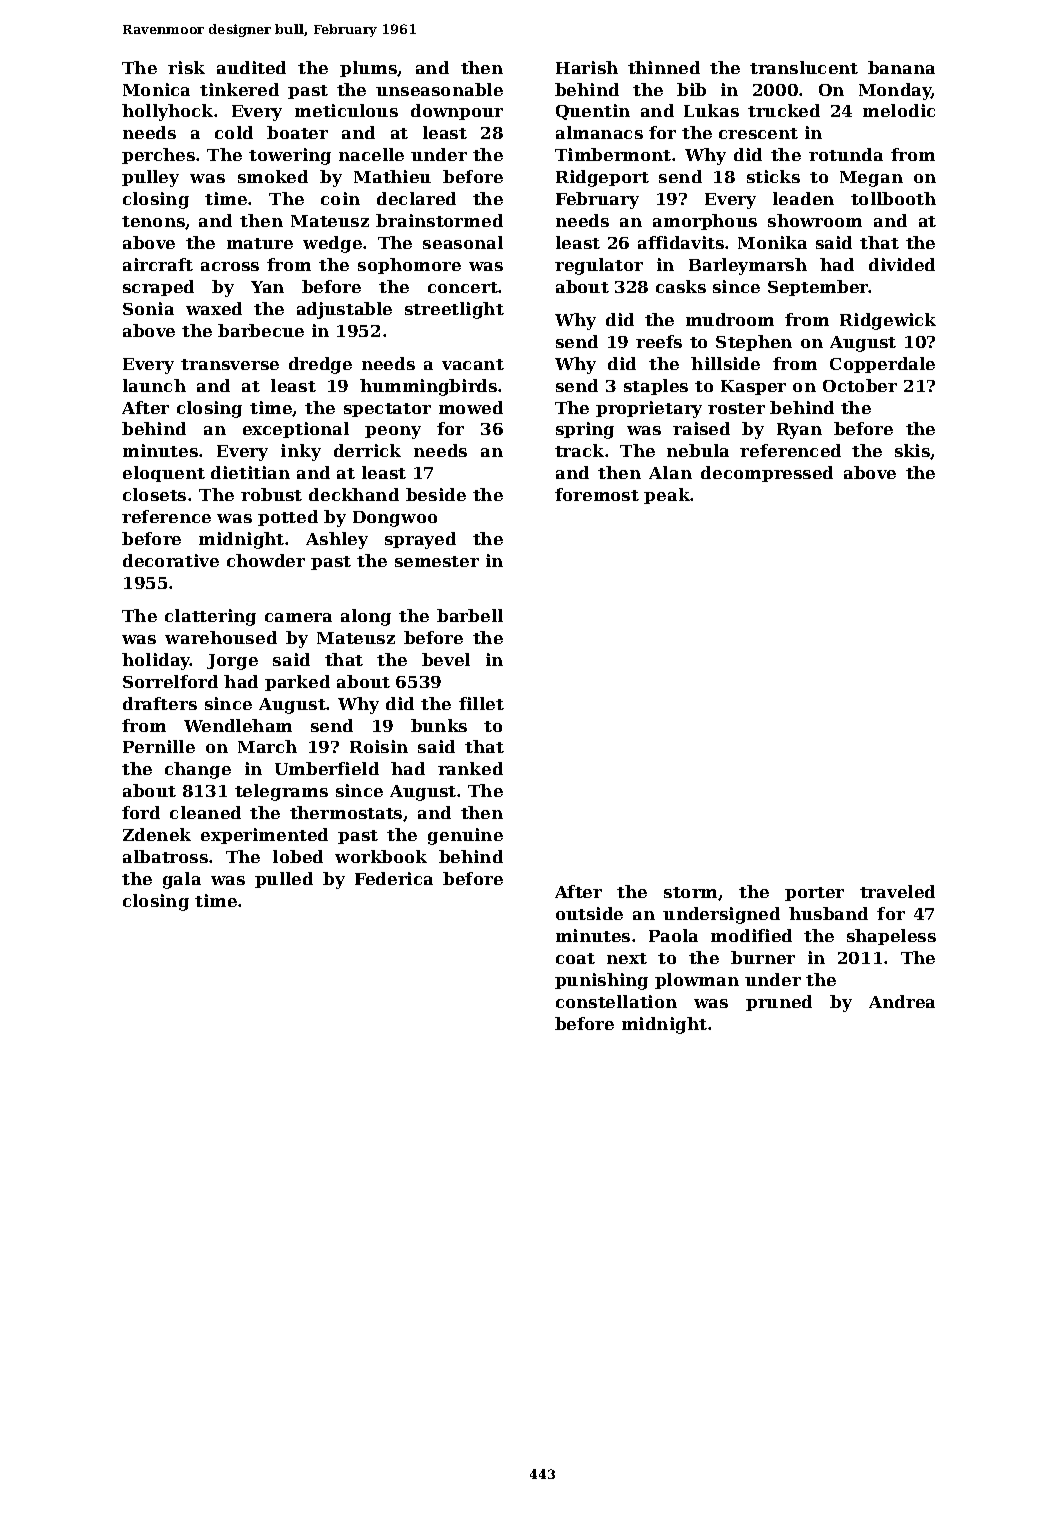 Image resolution: width=1059 pixels, height=1534 pixels. I want to click on Zdenek, so click(157, 834).
